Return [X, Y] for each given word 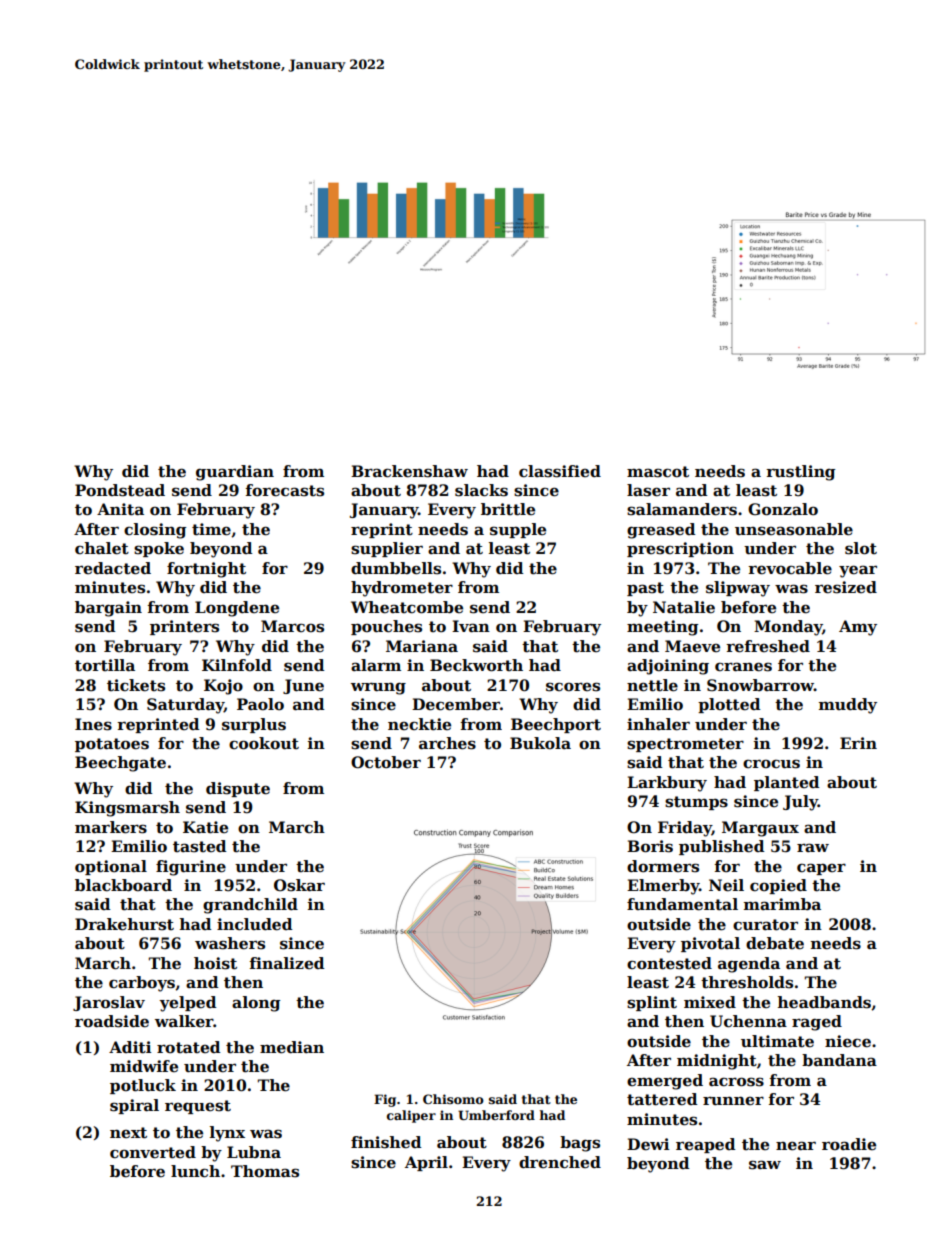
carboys [142, 984]
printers [184, 627]
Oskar [299, 885]
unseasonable [794, 529]
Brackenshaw [409, 471]
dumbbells [396, 568]
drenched [560, 1162]
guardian [235, 473]
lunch [195, 1171]
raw [813, 847]
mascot [658, 472]
